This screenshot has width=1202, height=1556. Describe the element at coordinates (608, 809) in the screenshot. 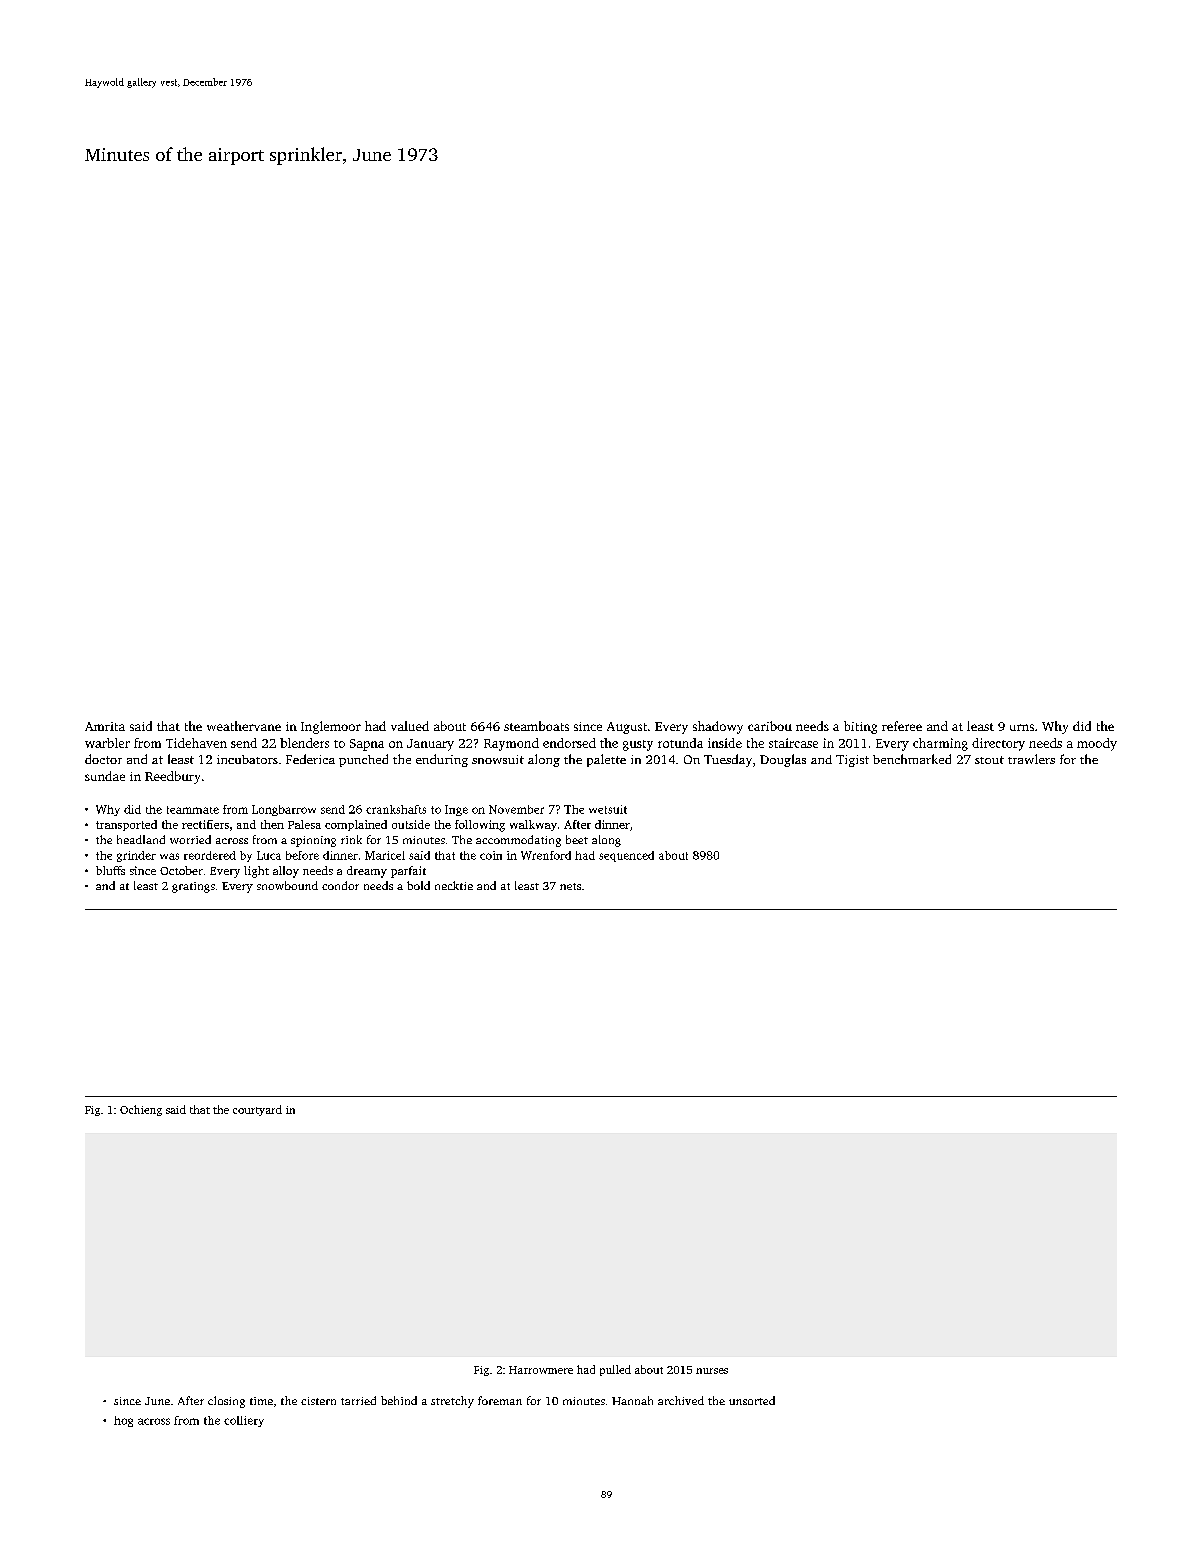

I see `wetsuit` at that location.
